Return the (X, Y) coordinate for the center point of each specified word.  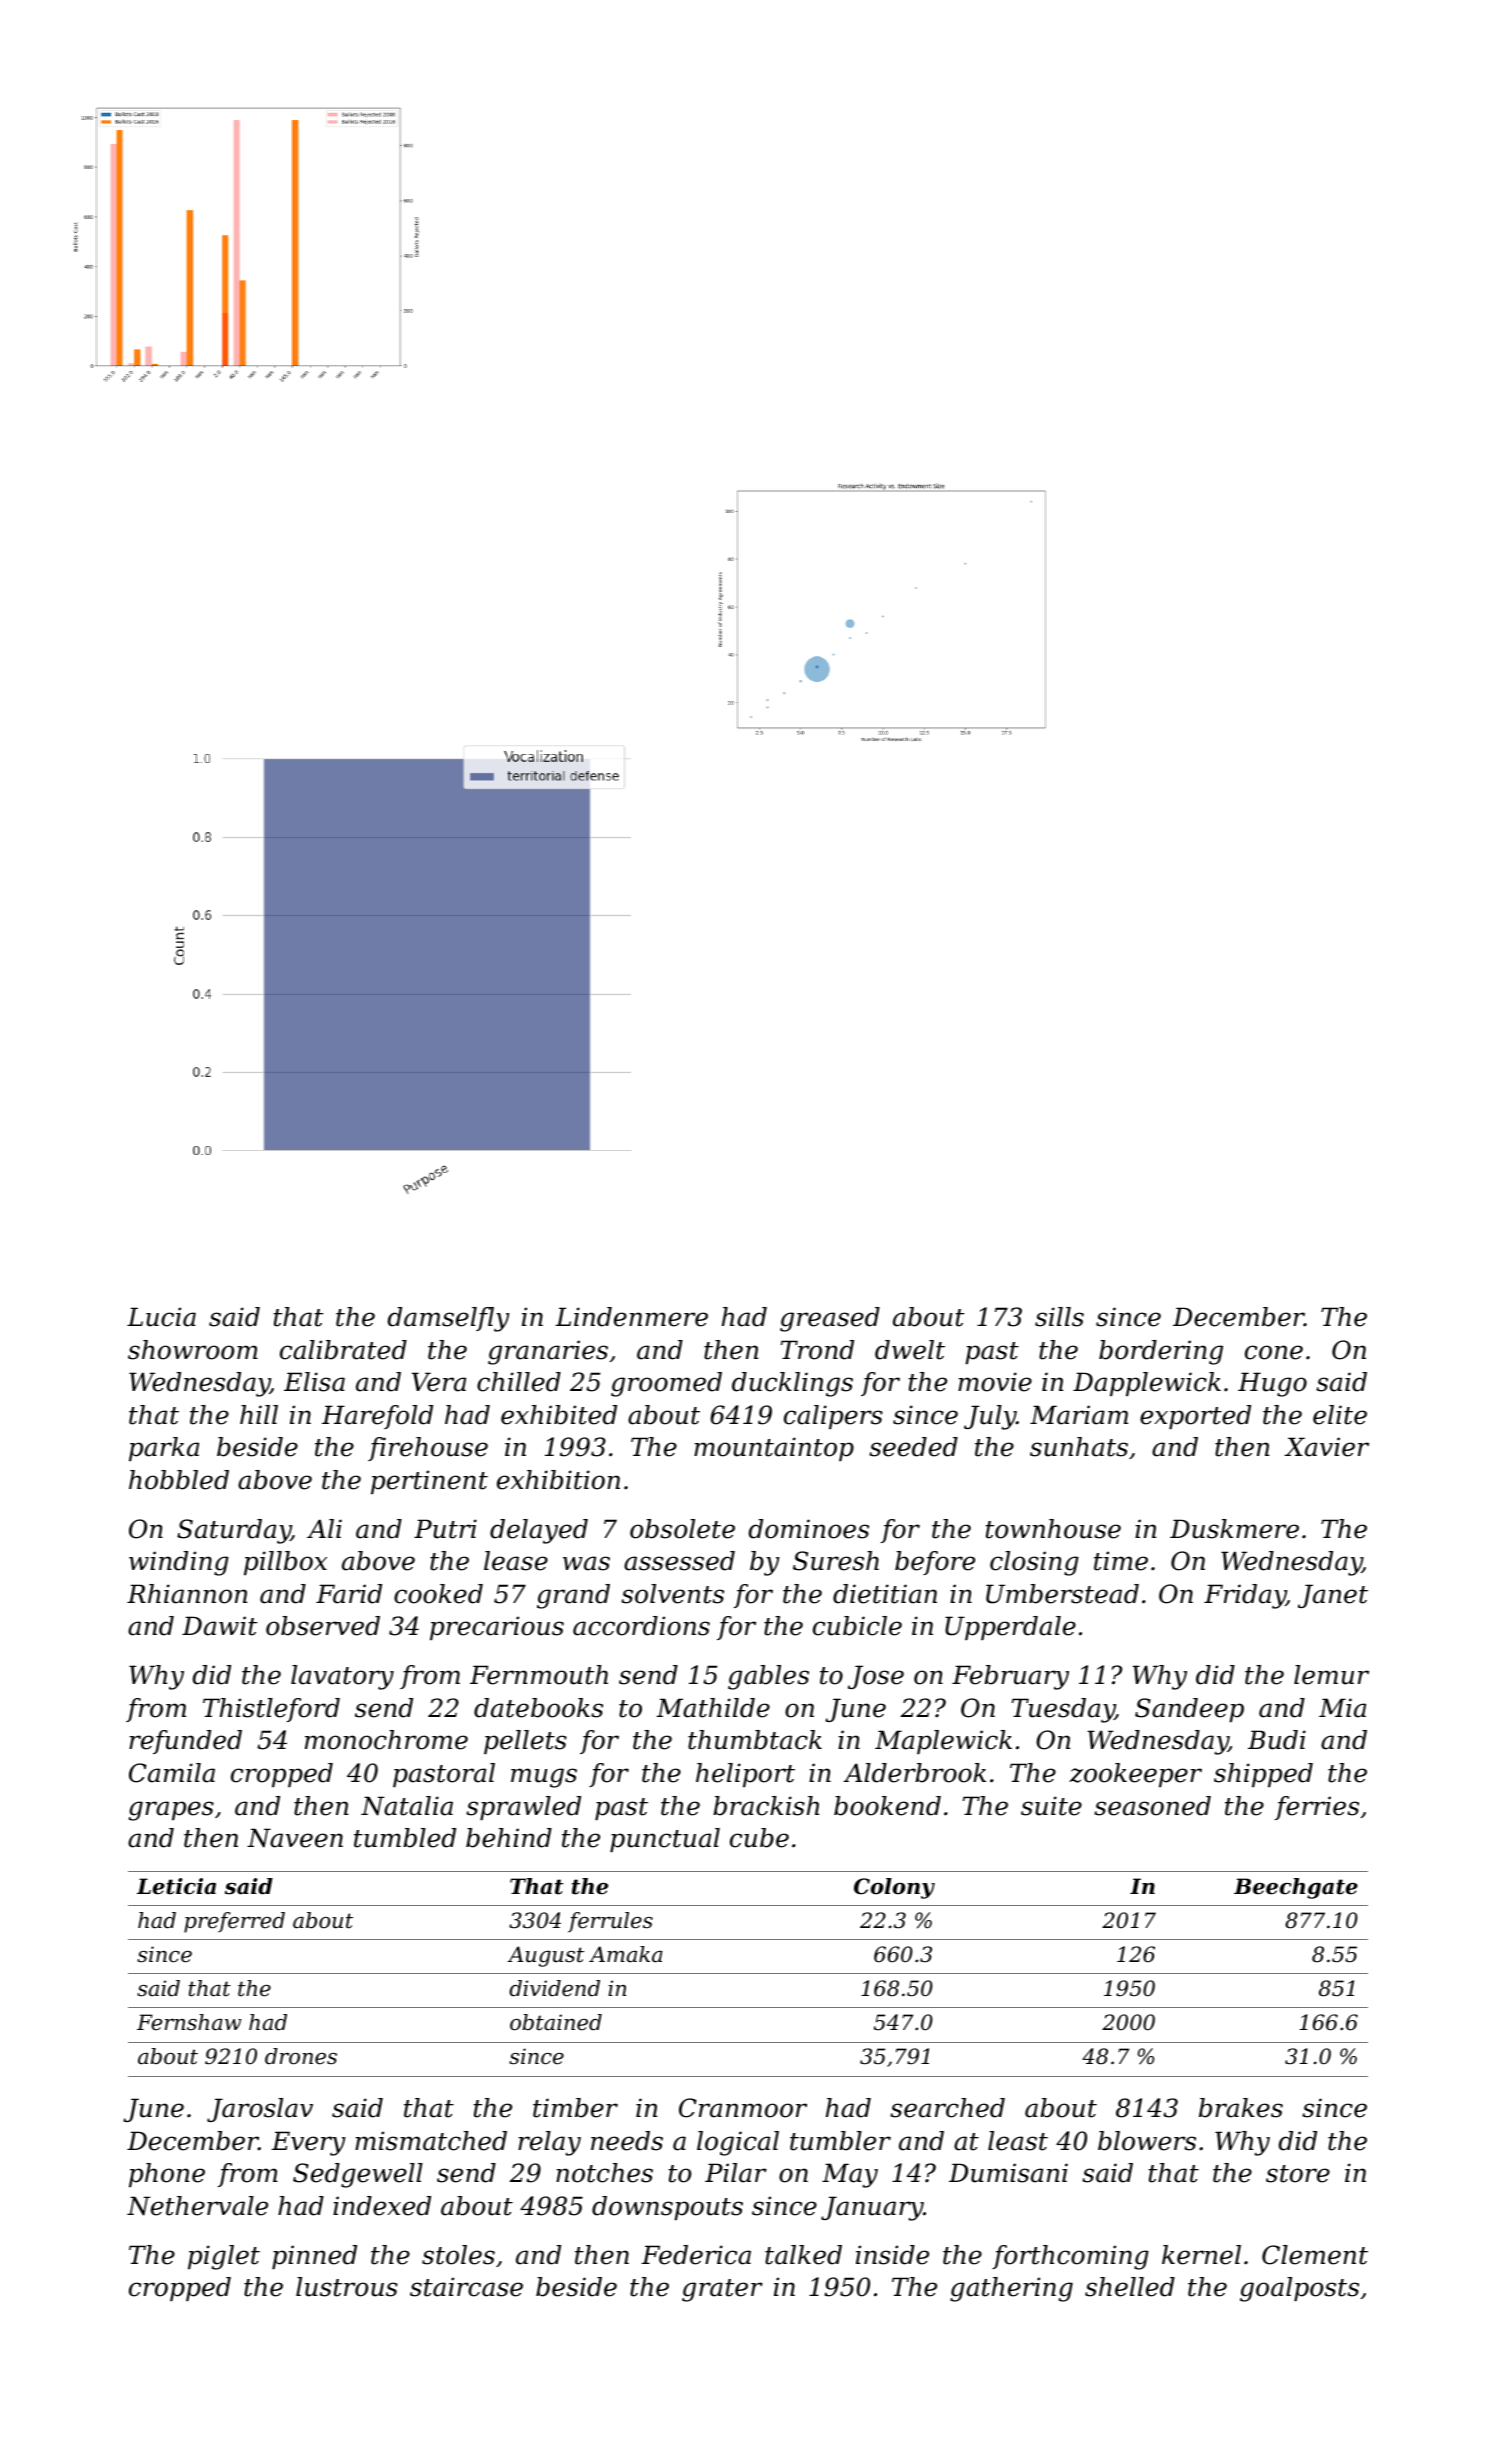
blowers (1147, 2141)
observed (323, 1626)
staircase (466, 2287)
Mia (1342, 1708)
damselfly (449, 1319)
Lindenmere (631, 1317)
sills (1059, 1317)
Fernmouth (539, 1675)
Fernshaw (189, 2022)
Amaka (626, 1954)
